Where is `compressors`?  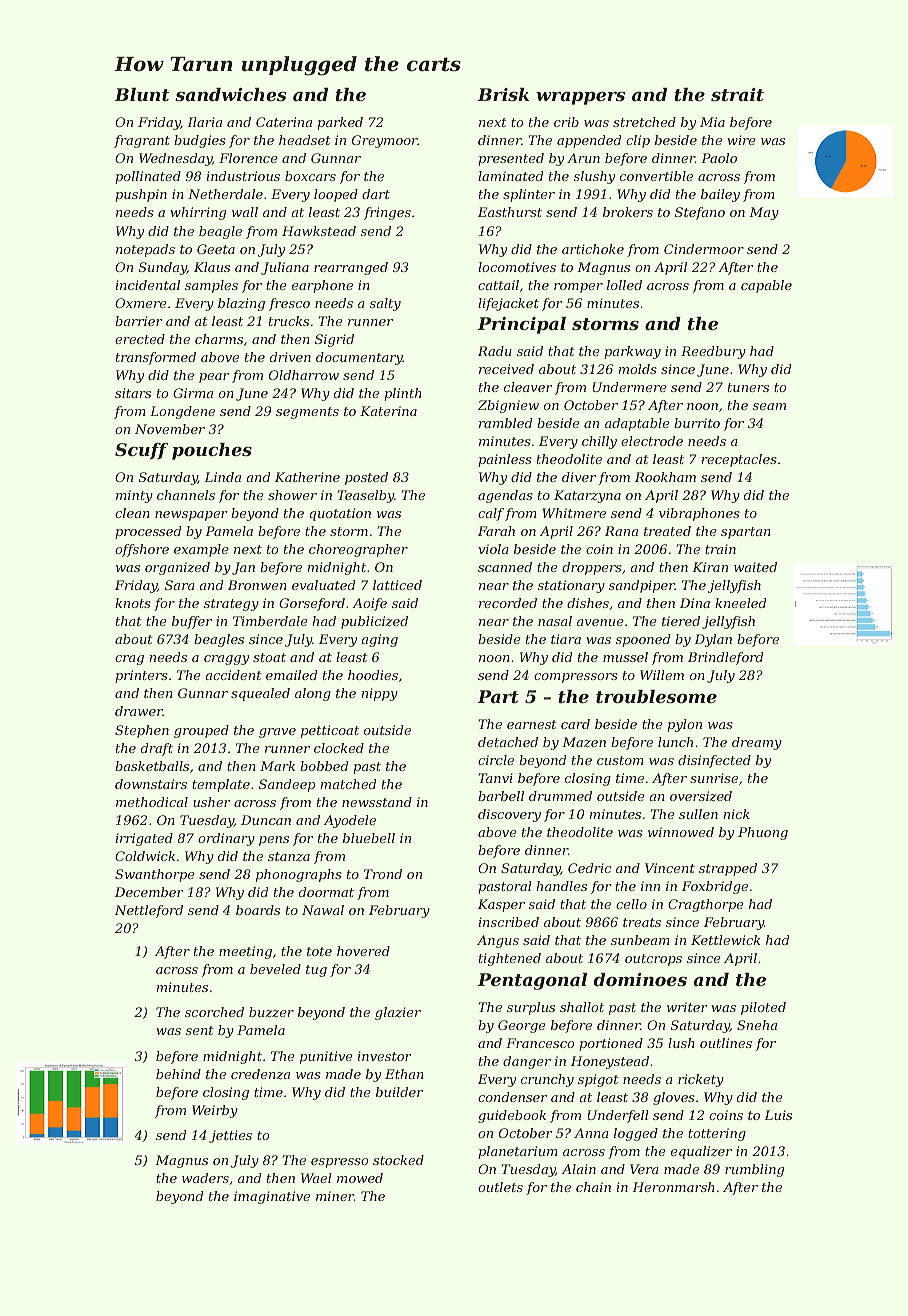
compressors is located at coordinates (576, 678).
